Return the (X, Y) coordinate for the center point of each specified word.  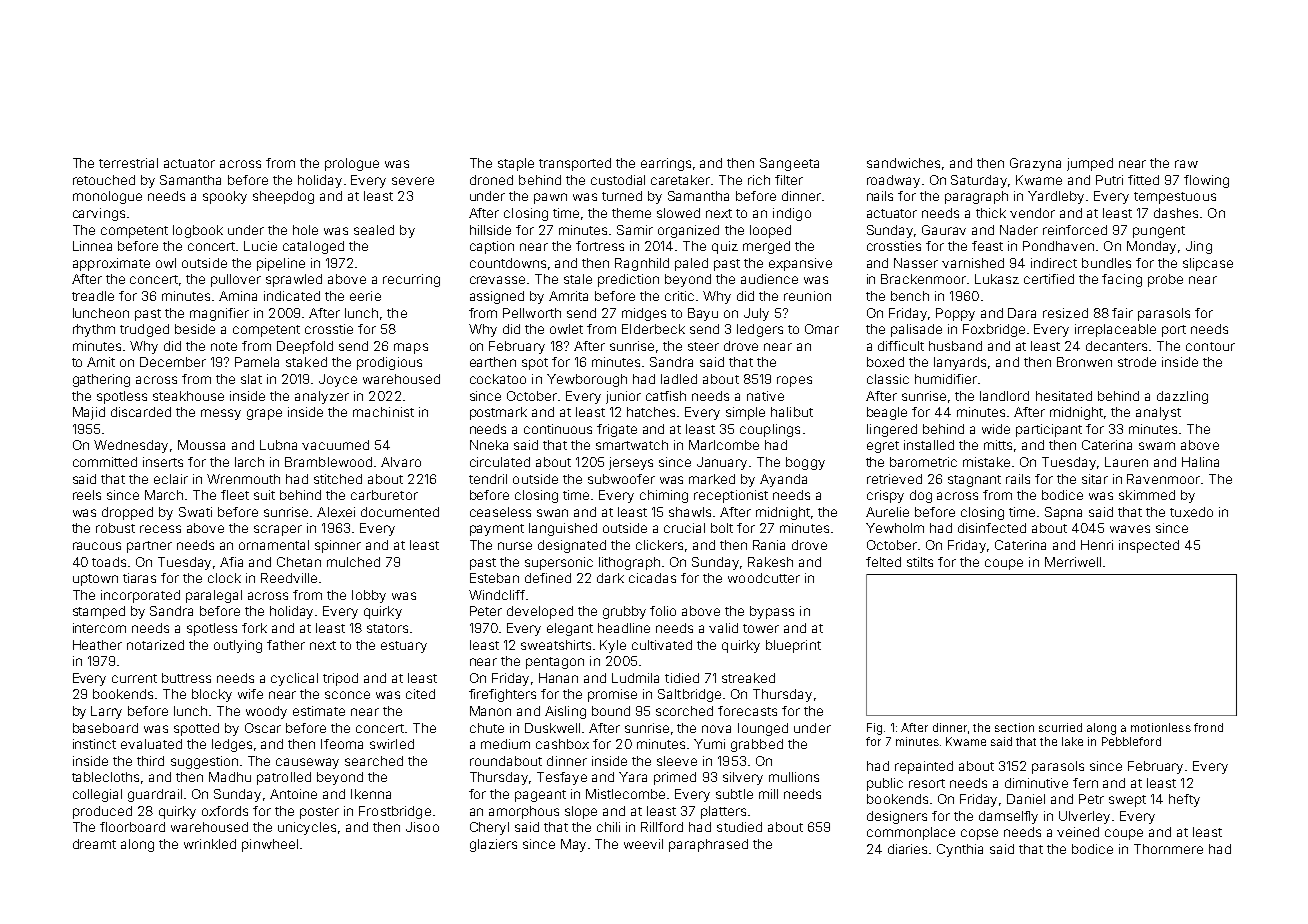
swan (552, 513)
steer (703, 346)
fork (254, 628)
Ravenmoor (1163, 479)
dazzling (1182, 397)
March (164, 495)
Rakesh (770, 562)
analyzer (322, 397)
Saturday (979, 181)
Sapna (1063, 513)
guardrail (155, 795)
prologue (352, 164)
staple (516, 164)
